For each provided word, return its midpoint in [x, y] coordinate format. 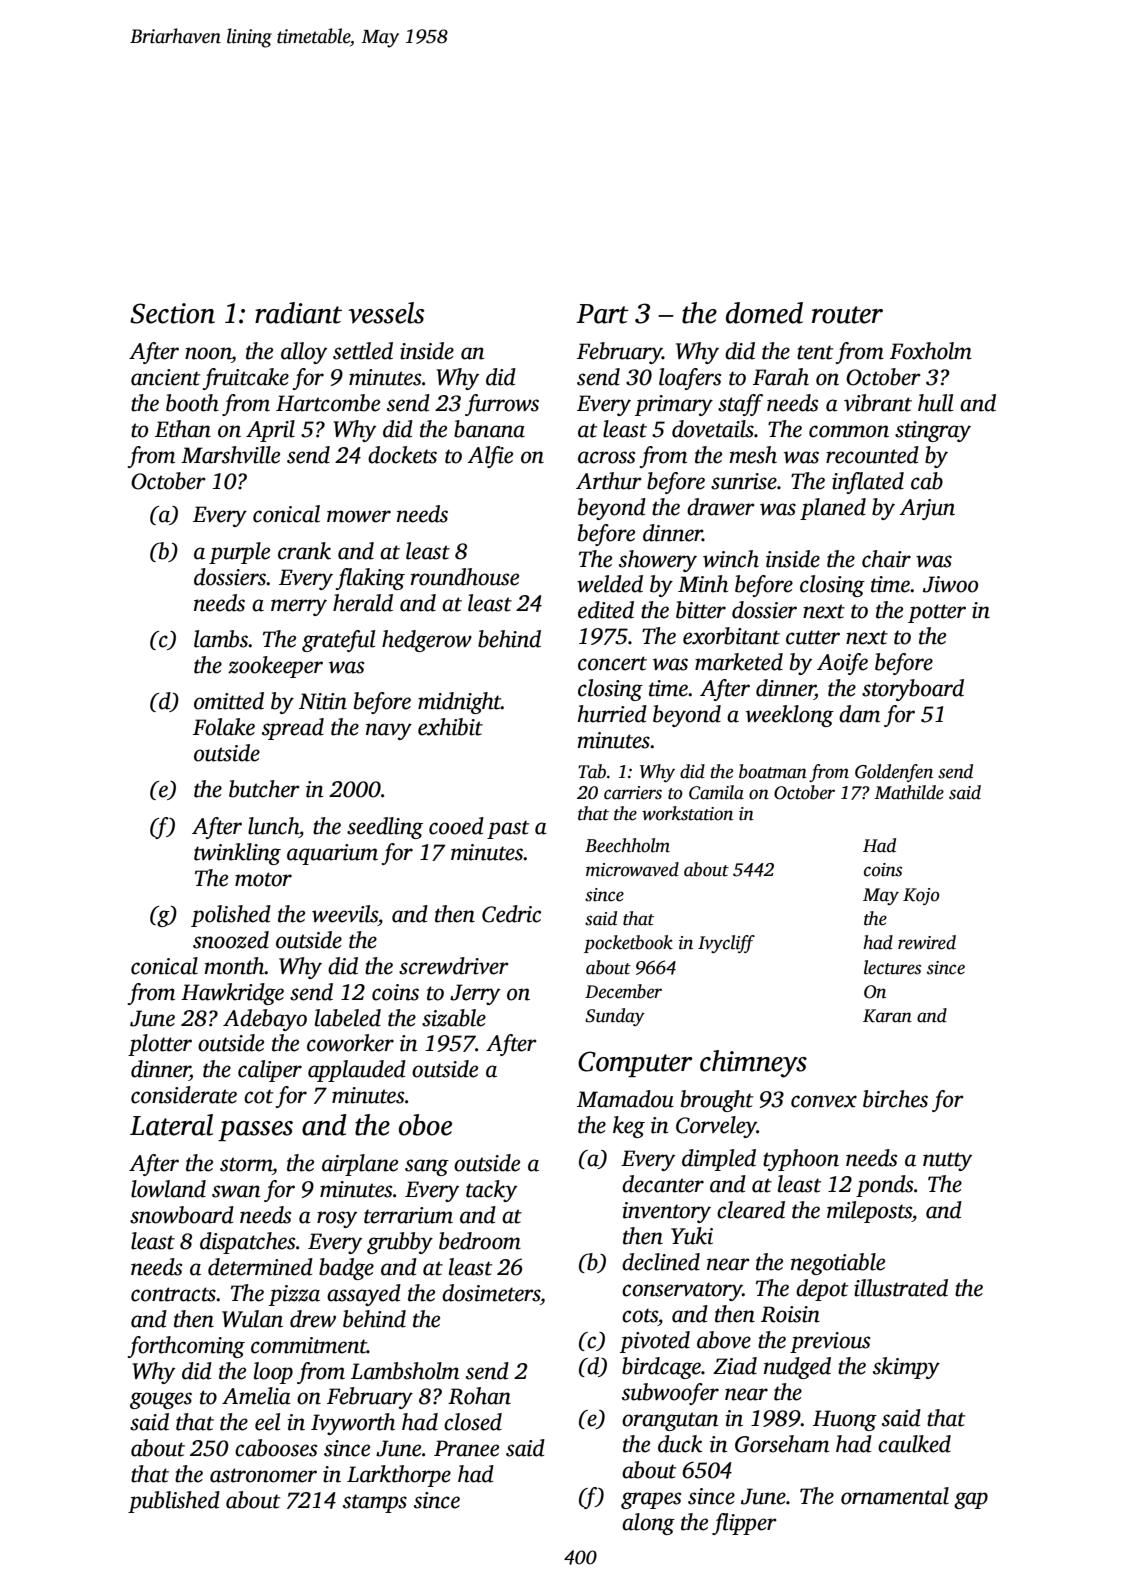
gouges [161, 1400]
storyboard [913, 690]
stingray [933, 431]
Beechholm [627, 845]
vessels [386, 313]
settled [363, 351]
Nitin [323, 701]
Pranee [466, 1448]
